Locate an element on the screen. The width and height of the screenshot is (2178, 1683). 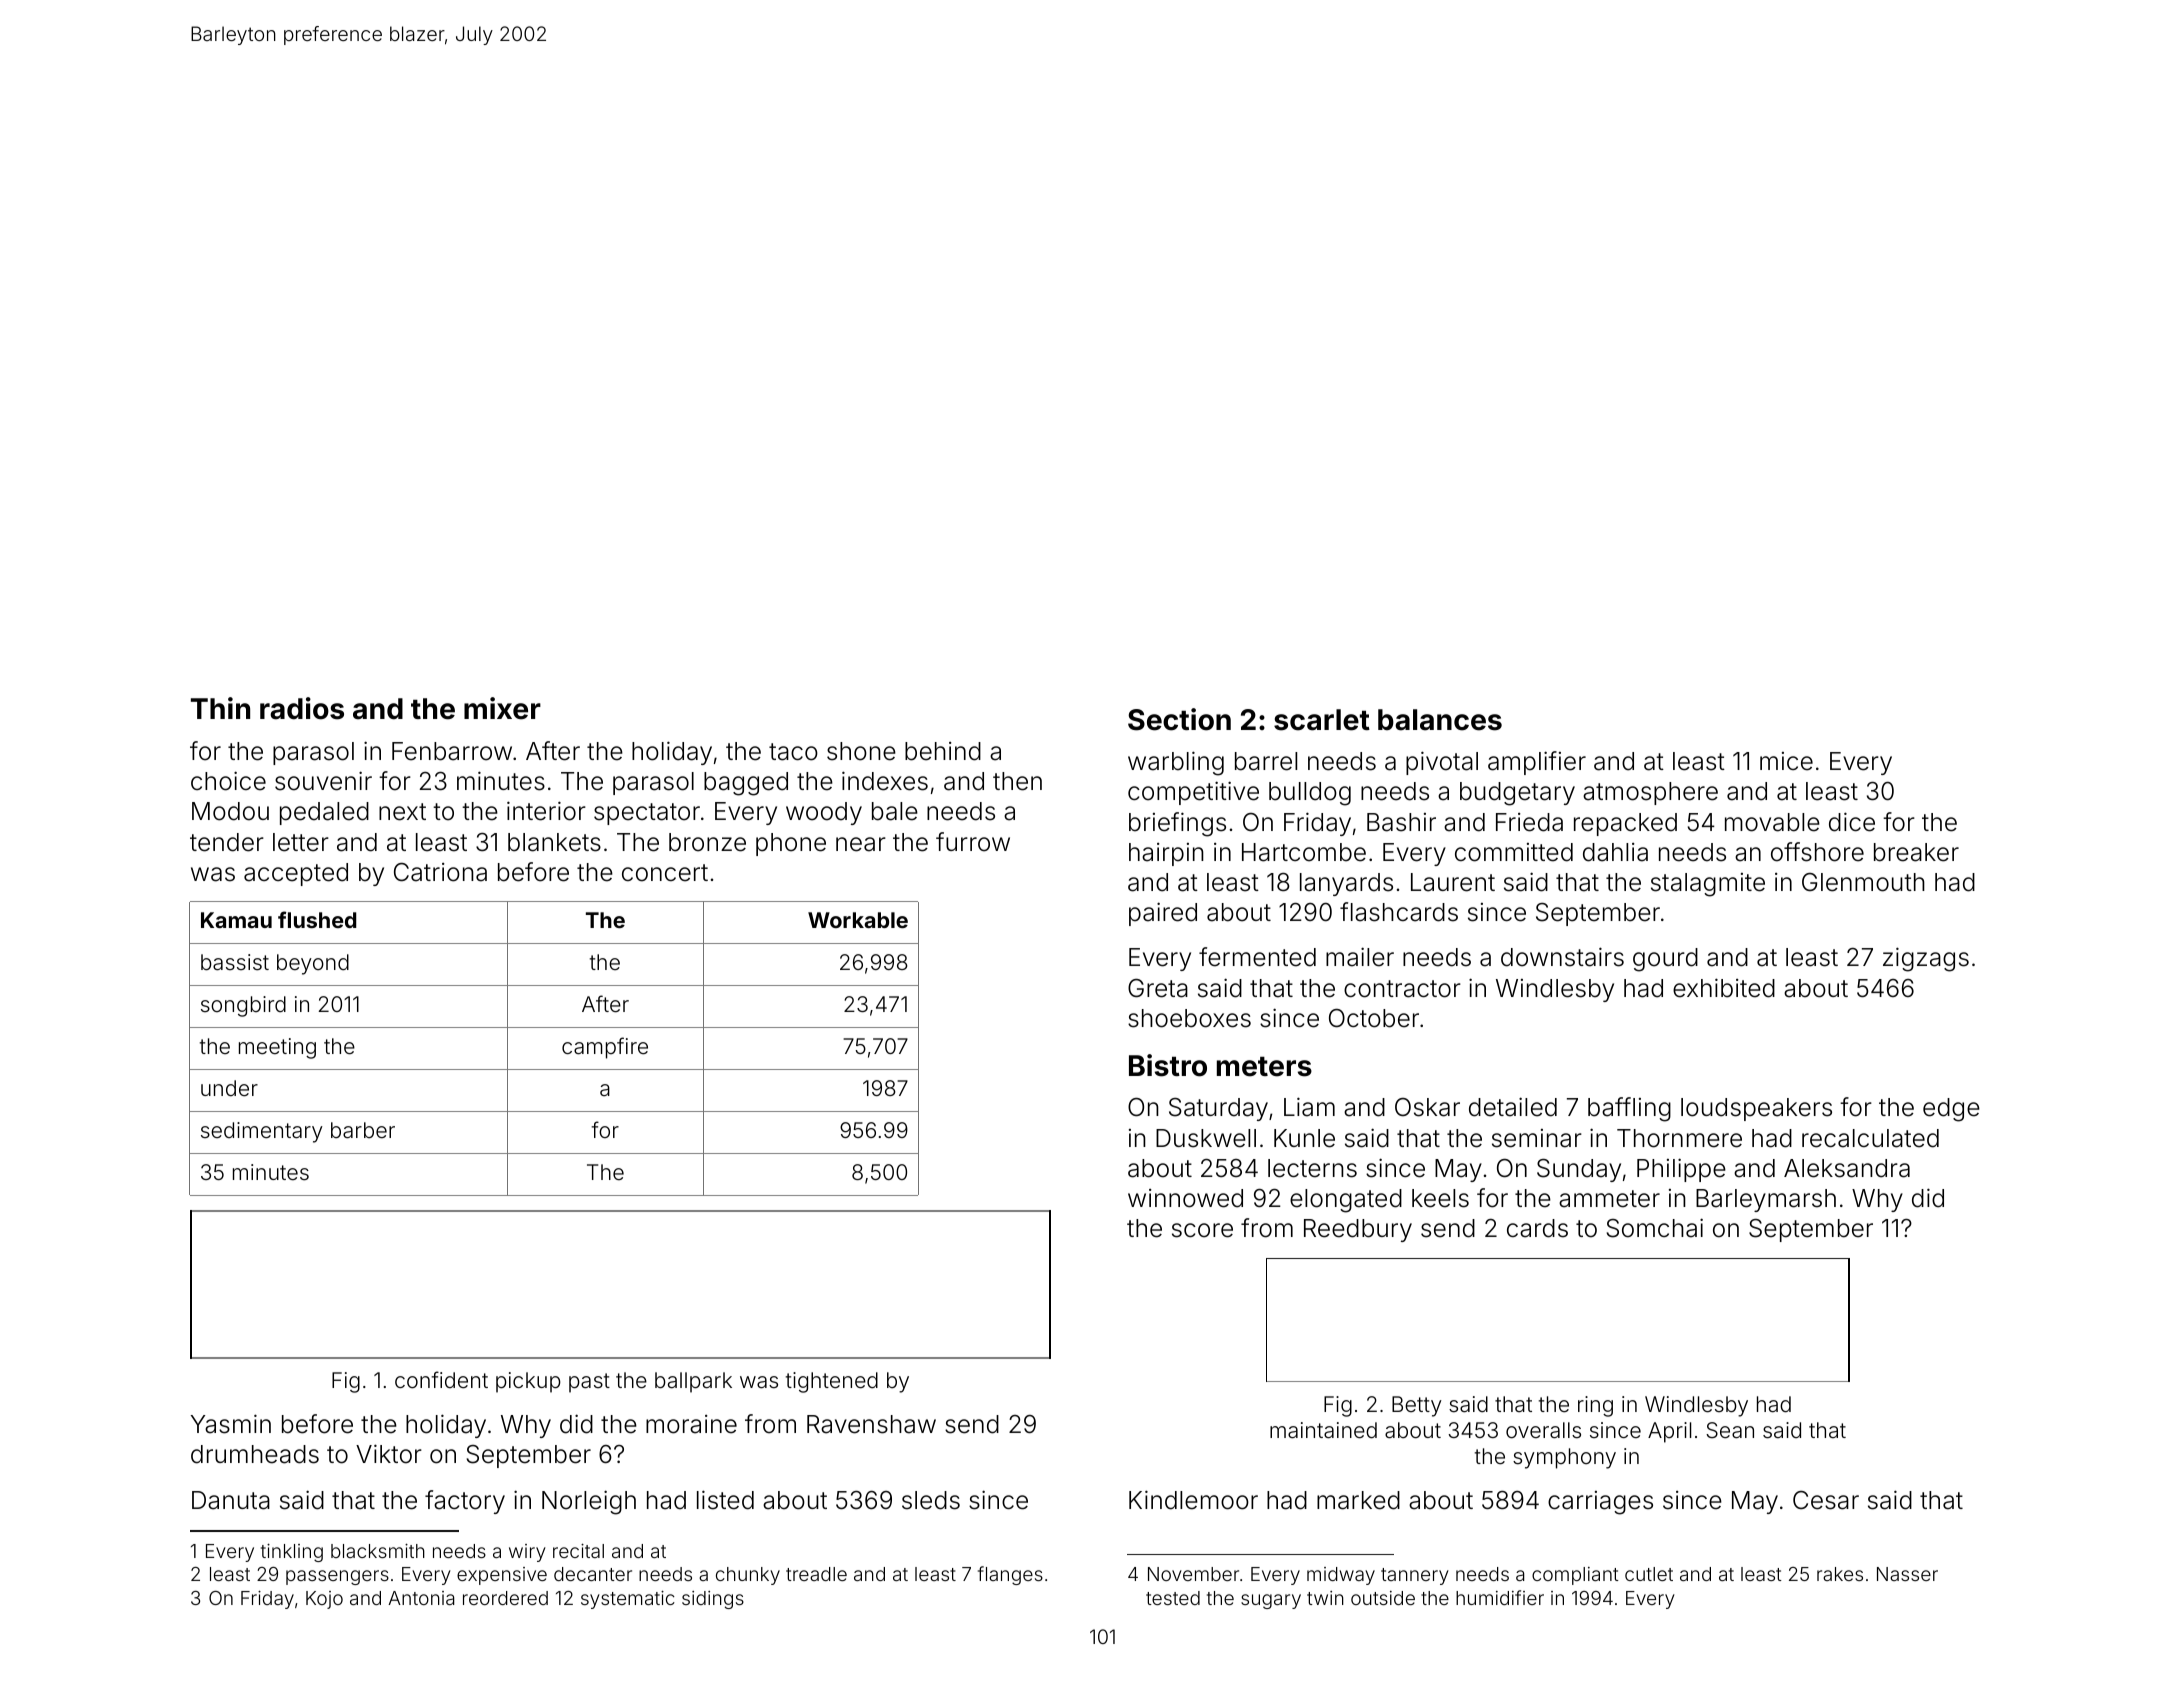
Section is located at coordinates (1179, 719).
